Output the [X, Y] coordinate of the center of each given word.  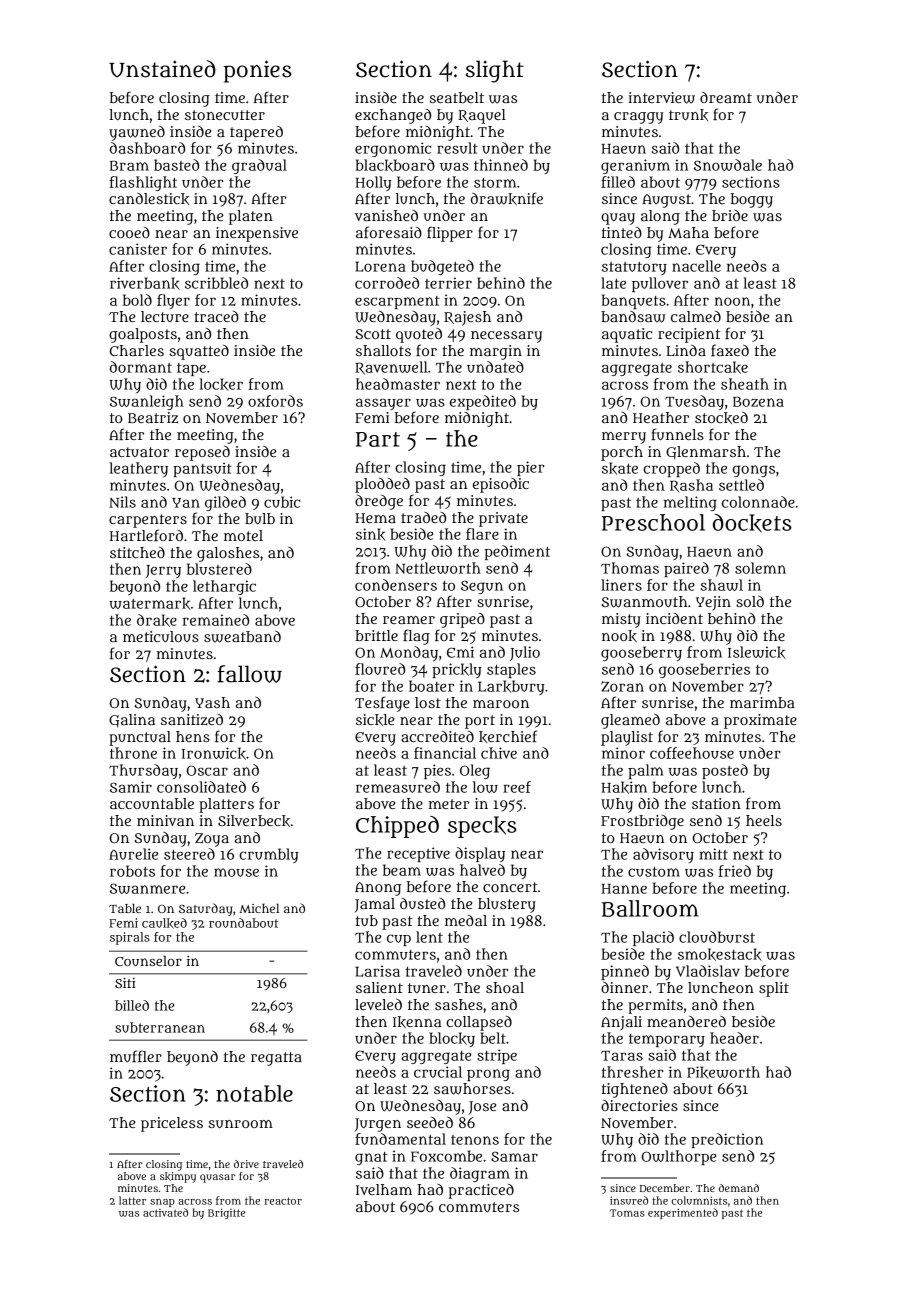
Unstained [162, 69]
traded [423, 517]
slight [495, 71]
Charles [137, 350]
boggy [752, 200]
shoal [505, 987]
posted [725, 771]
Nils [122, 502]
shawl [722, 585]
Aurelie [133, 854]
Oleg [475, 771]
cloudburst [717, 937]
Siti [125, 983]
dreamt [726, 97]
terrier [448, 283]
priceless [172, 1124]
